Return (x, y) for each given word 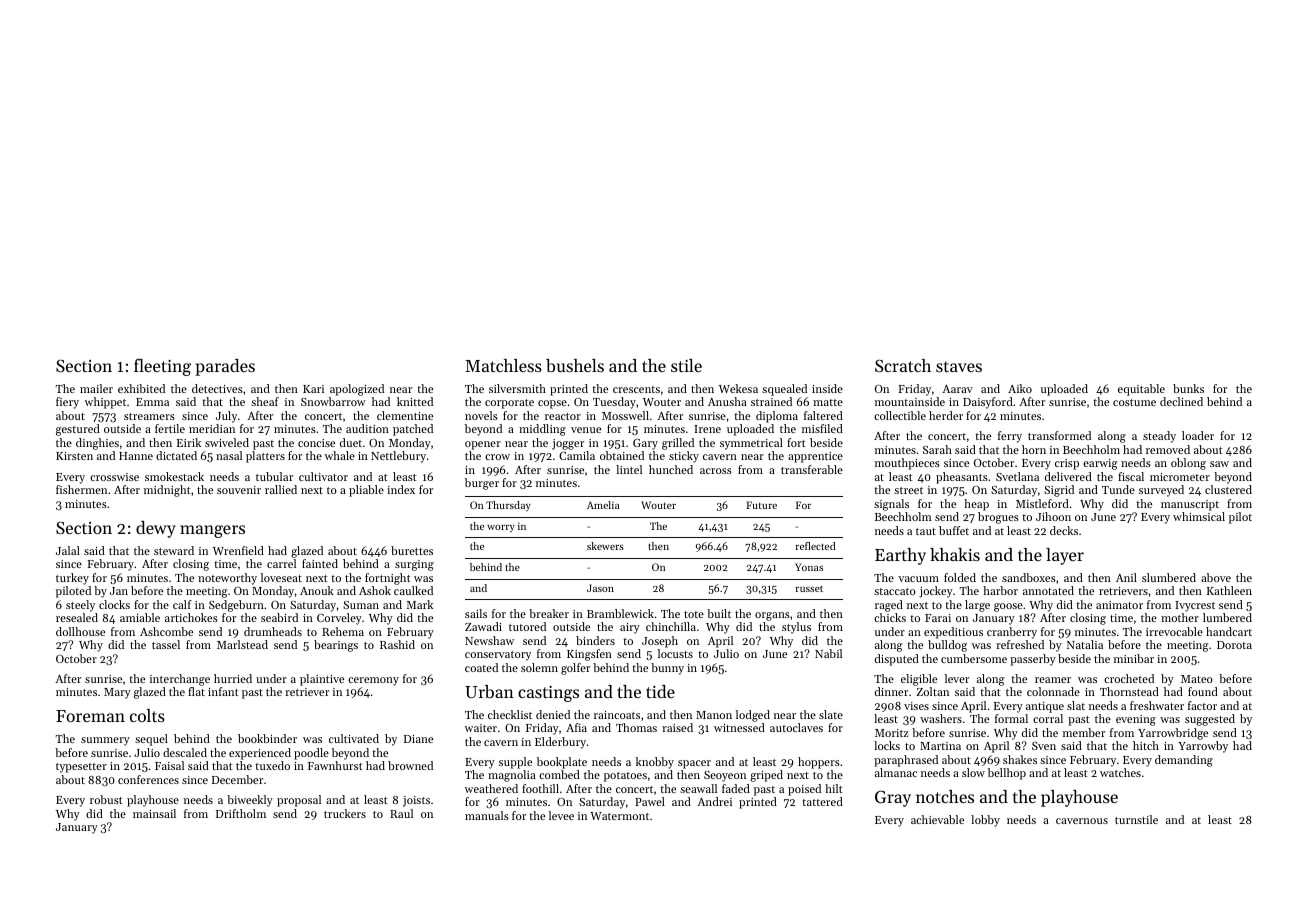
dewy (156, 529)
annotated (1048, 590)
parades (225, 367)
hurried (233, 678)
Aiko (1020, 388)
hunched (671, 469)
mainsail (154, 813)
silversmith (517, 388)
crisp (1067, 464)
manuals (487, 815)
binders (595, 640)
